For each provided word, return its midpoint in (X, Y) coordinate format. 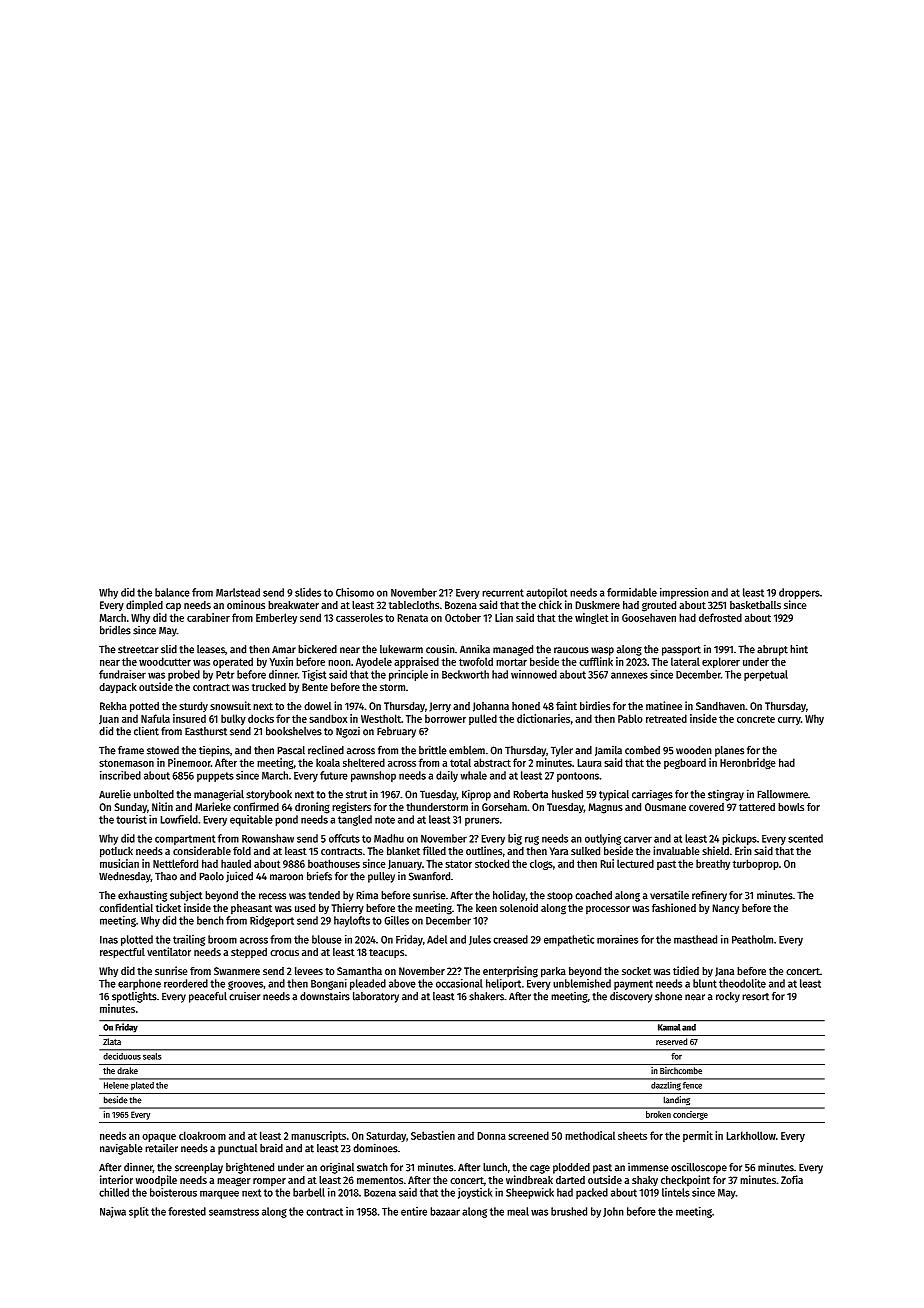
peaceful (208, 997)
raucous (571, 650)
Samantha (359, 971)
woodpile (156, 1181)
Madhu (389, 838)
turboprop (756, 864)
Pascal (291, 750)
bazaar (445, 1211)
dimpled (144, 606)
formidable (632, 592)
